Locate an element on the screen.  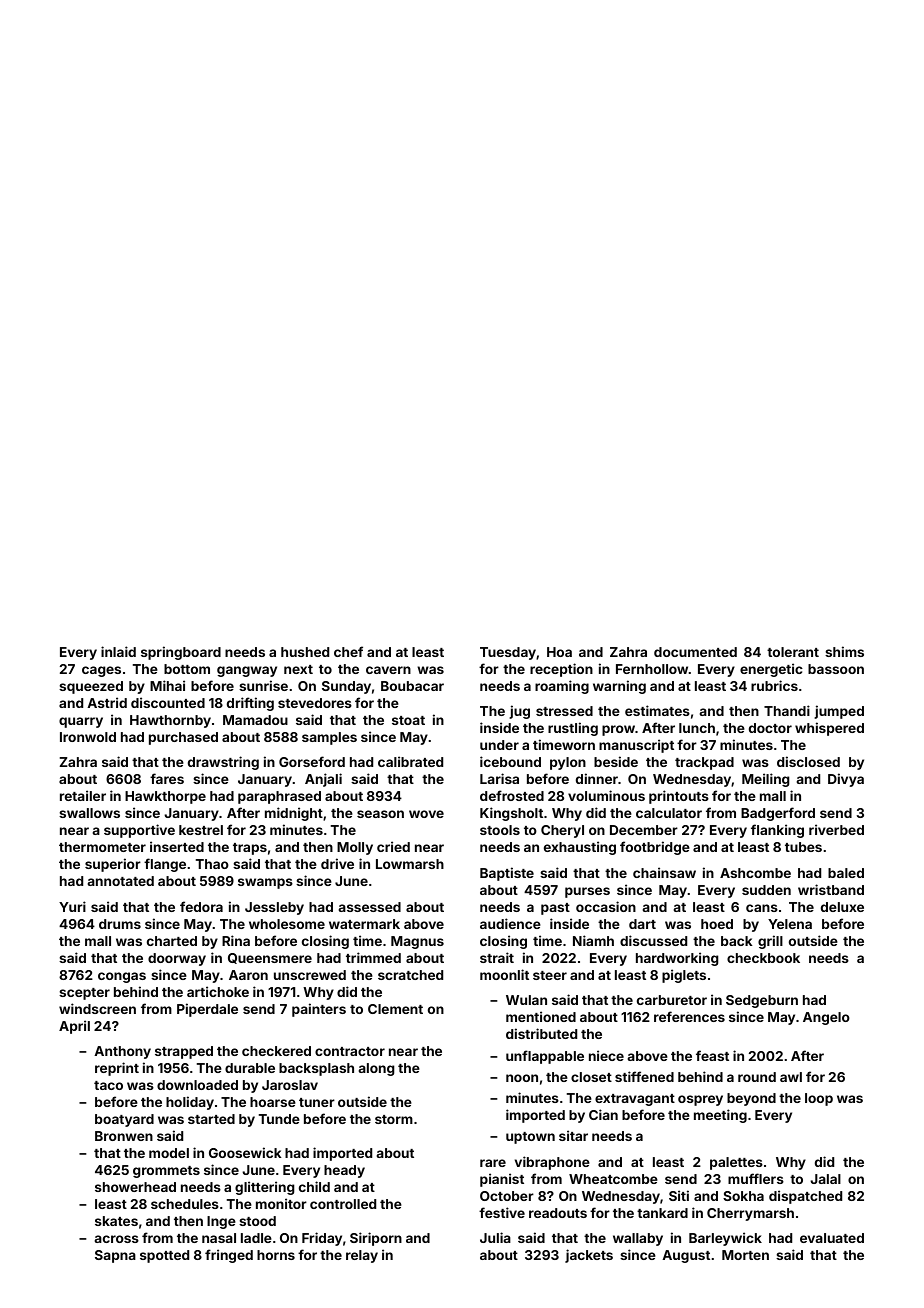
bassoon is located at coordinates (836, 669).
